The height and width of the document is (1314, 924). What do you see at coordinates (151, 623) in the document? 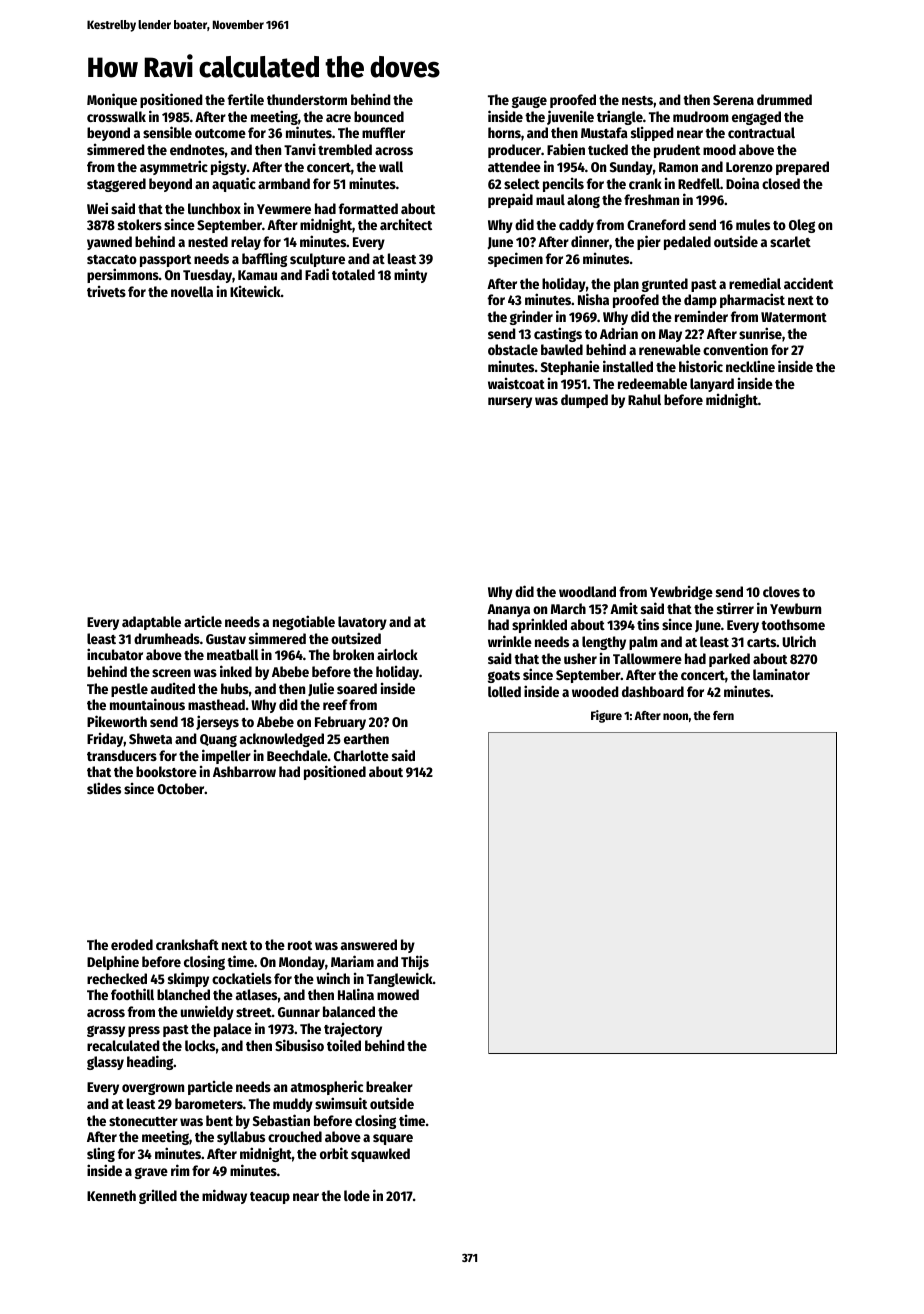
I see `adaptable` at bounding box center [151, 623].
